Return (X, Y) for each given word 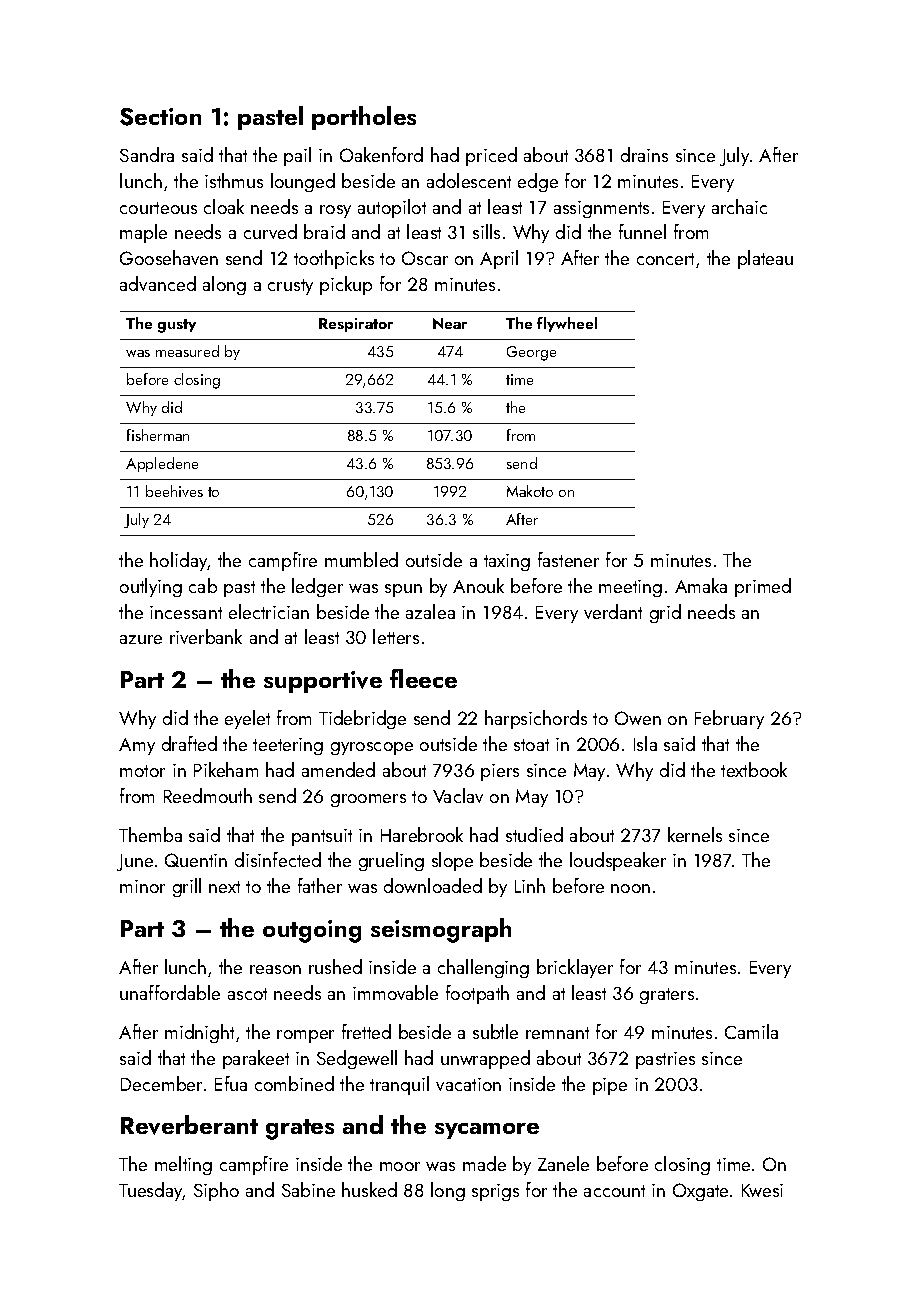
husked (369, 1189)
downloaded (433, 885)
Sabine (308, 1189)
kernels (695, 834)
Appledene (162, 464)
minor (142, 886)
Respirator (356, 325)
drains (644, 154)
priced (491, 156)
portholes (364, 118)
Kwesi (762, 1190)
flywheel (567, 324)
